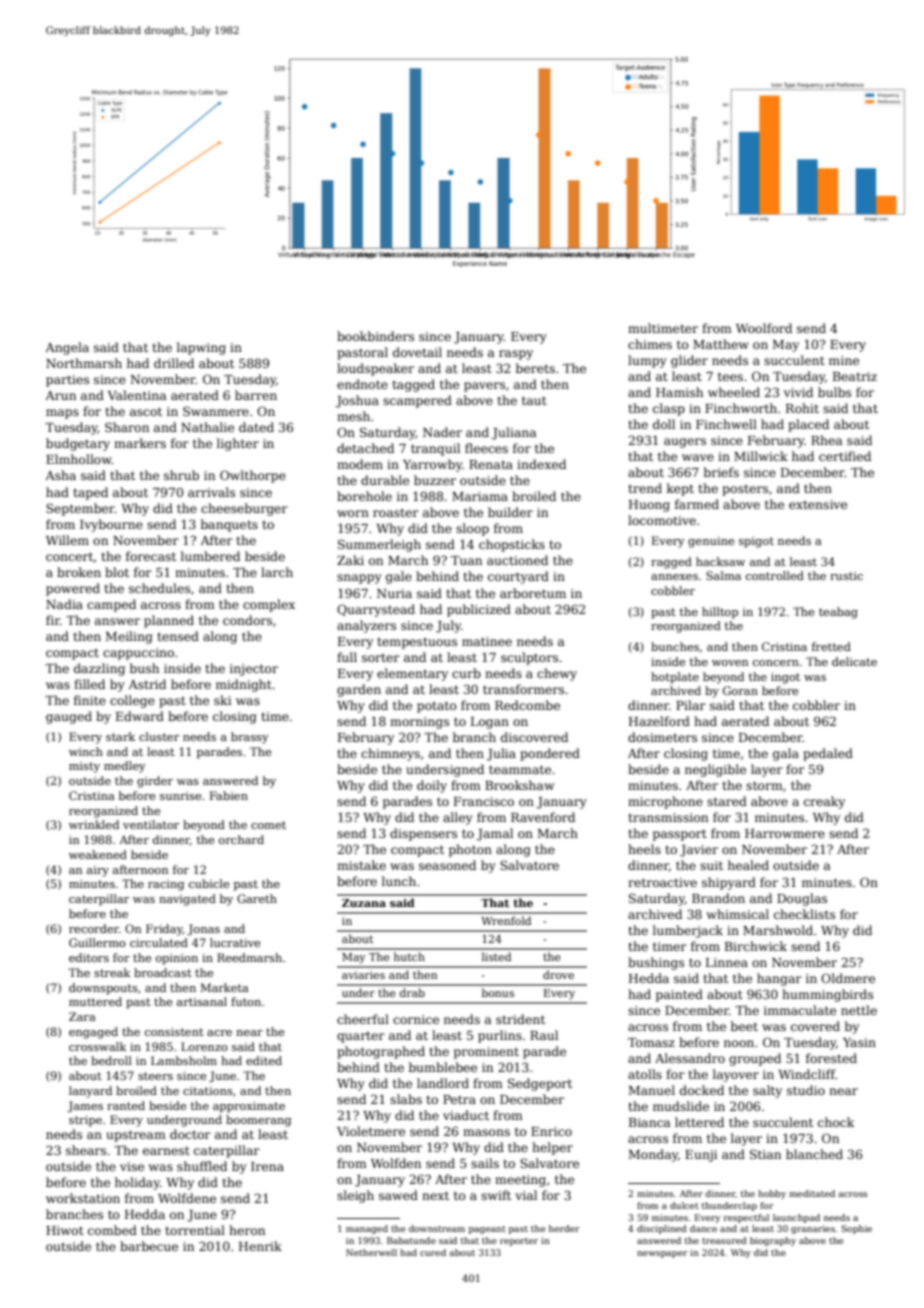  What do you see at coordinates (247, 1230) in the screenshot?
I see `heron` at bounding box center [247, 1230].
